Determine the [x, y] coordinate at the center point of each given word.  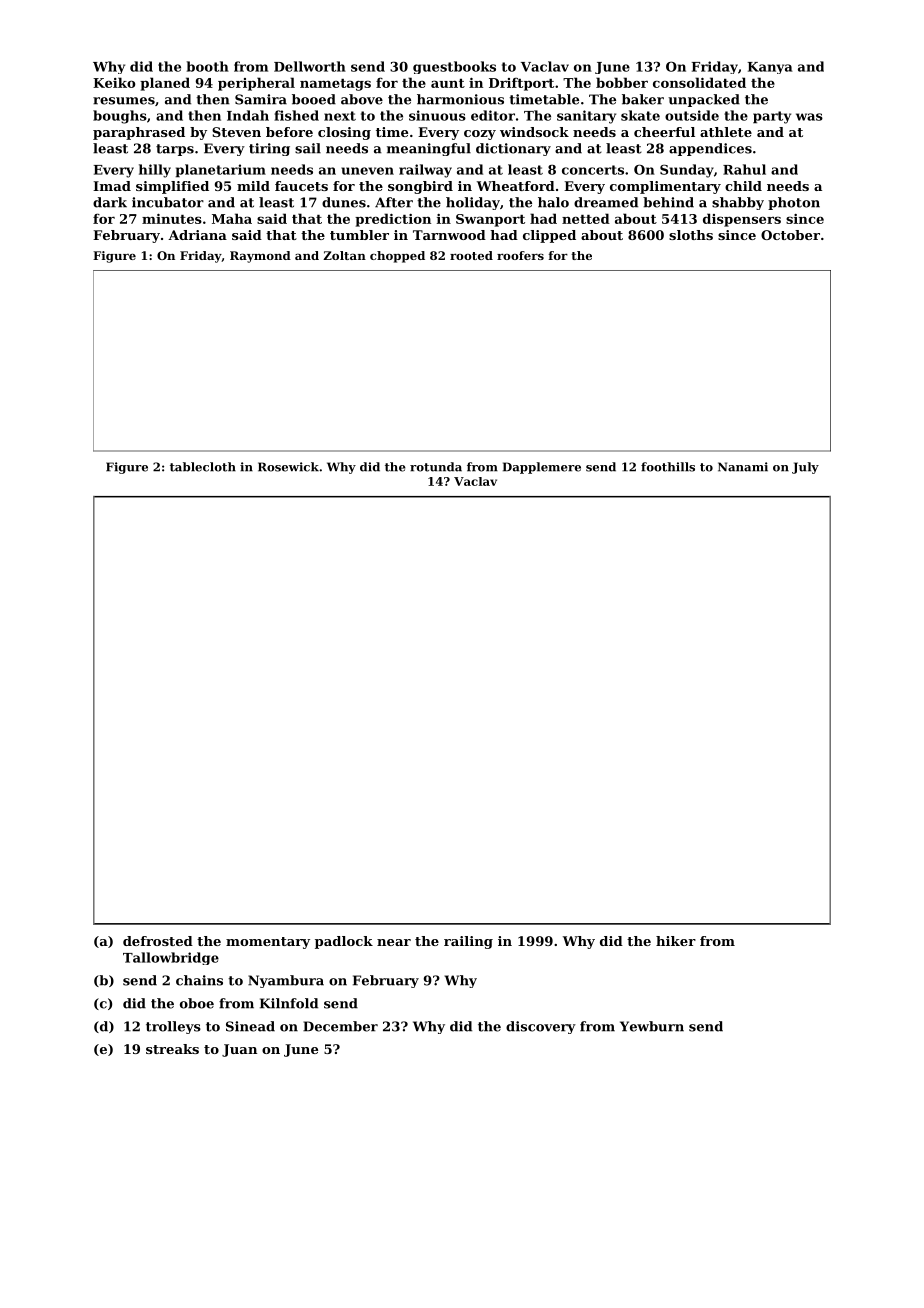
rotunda [436, 467]
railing [468, 942]
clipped [549, 236]
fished [296, 115]
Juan [239, 1050]
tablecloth [203, 467]
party [772, 117]
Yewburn [652, 1026]
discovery [541, 1027]
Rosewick [288, 467]
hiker [676, 941]
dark [110, 202]
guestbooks [454, 67]
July [805, 468]
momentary [268, 943]
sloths [691, 235]
